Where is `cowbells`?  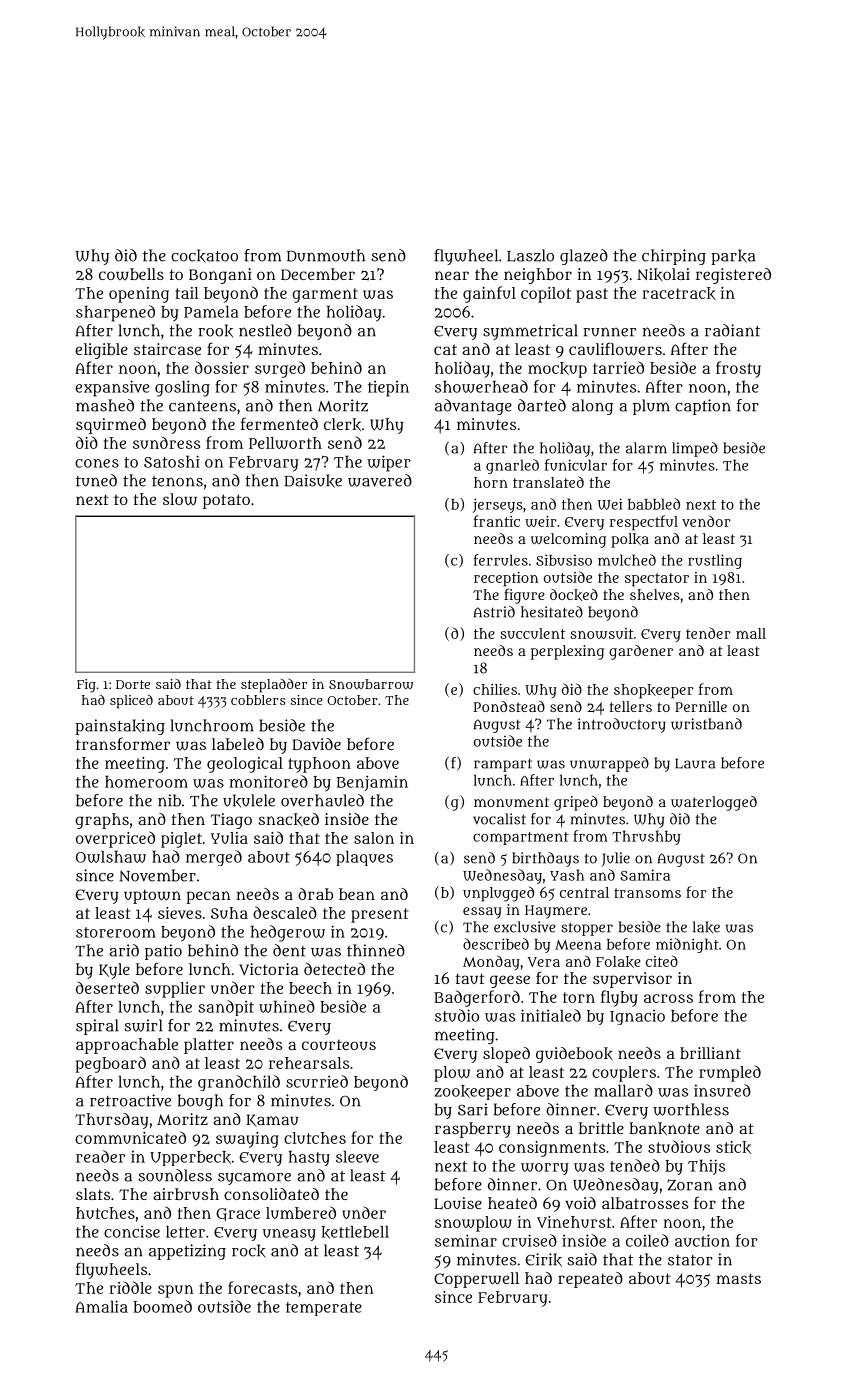 cowbells is located at coordinates (131, 274).
